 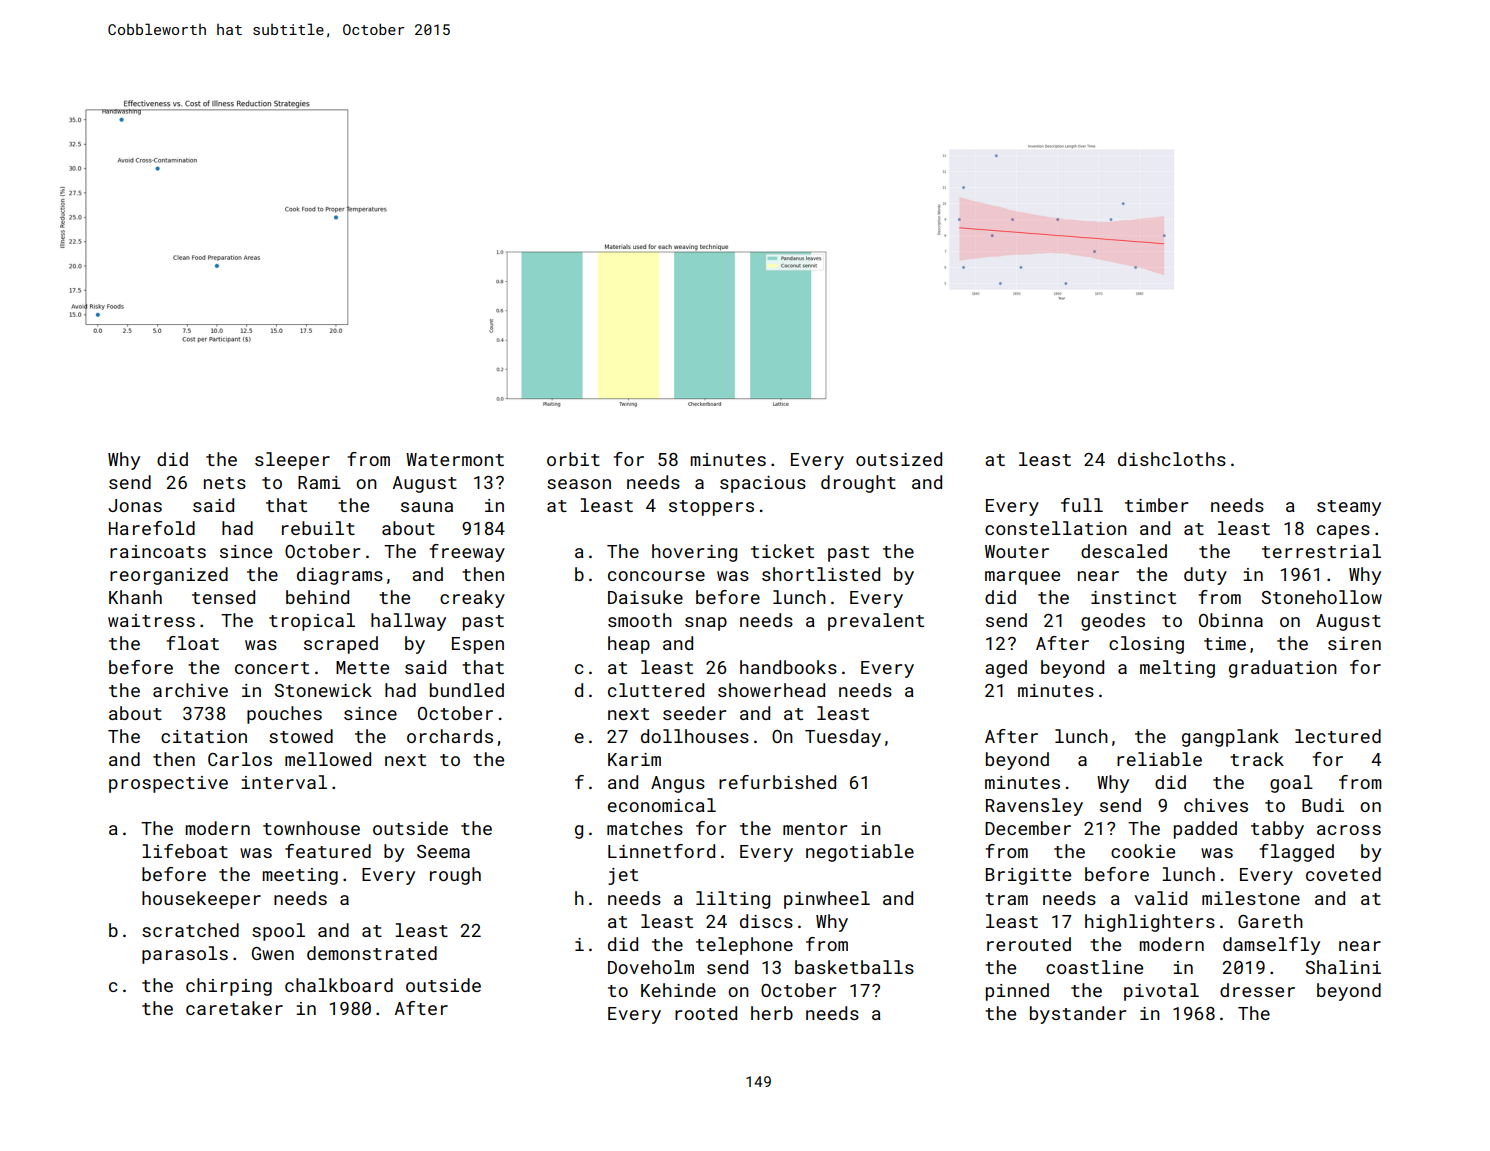 What do you see at coordinates (323, 690) in the screenshot?
I see `Stonewick` at bounding box center [323, 690].
